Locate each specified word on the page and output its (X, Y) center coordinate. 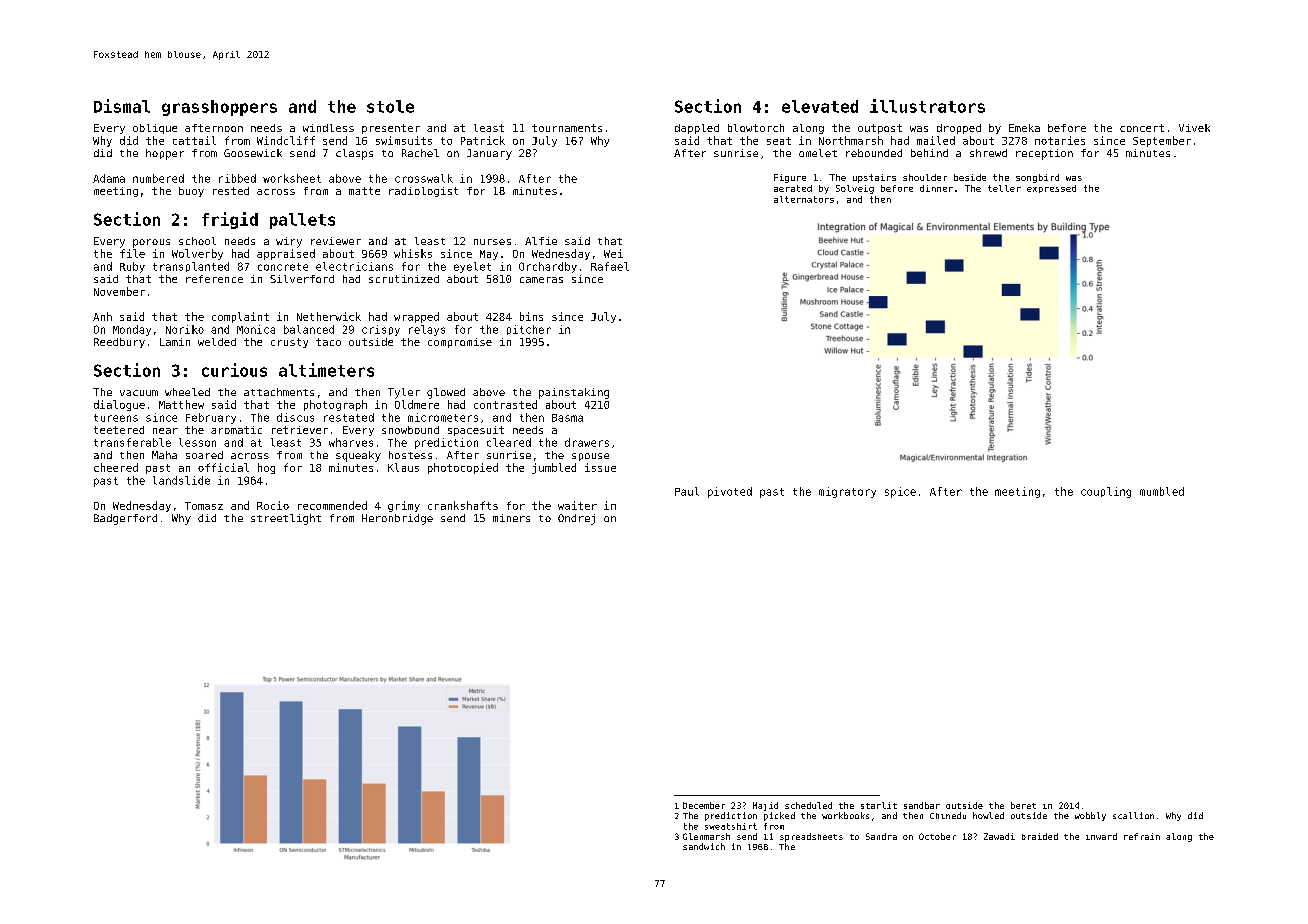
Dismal (122, 106)
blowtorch (756, 128)
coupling (1106, 492)
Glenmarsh (706, 836)
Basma (567, 418)
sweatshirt (731, 826)
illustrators (927, 106)
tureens (116, 418)
